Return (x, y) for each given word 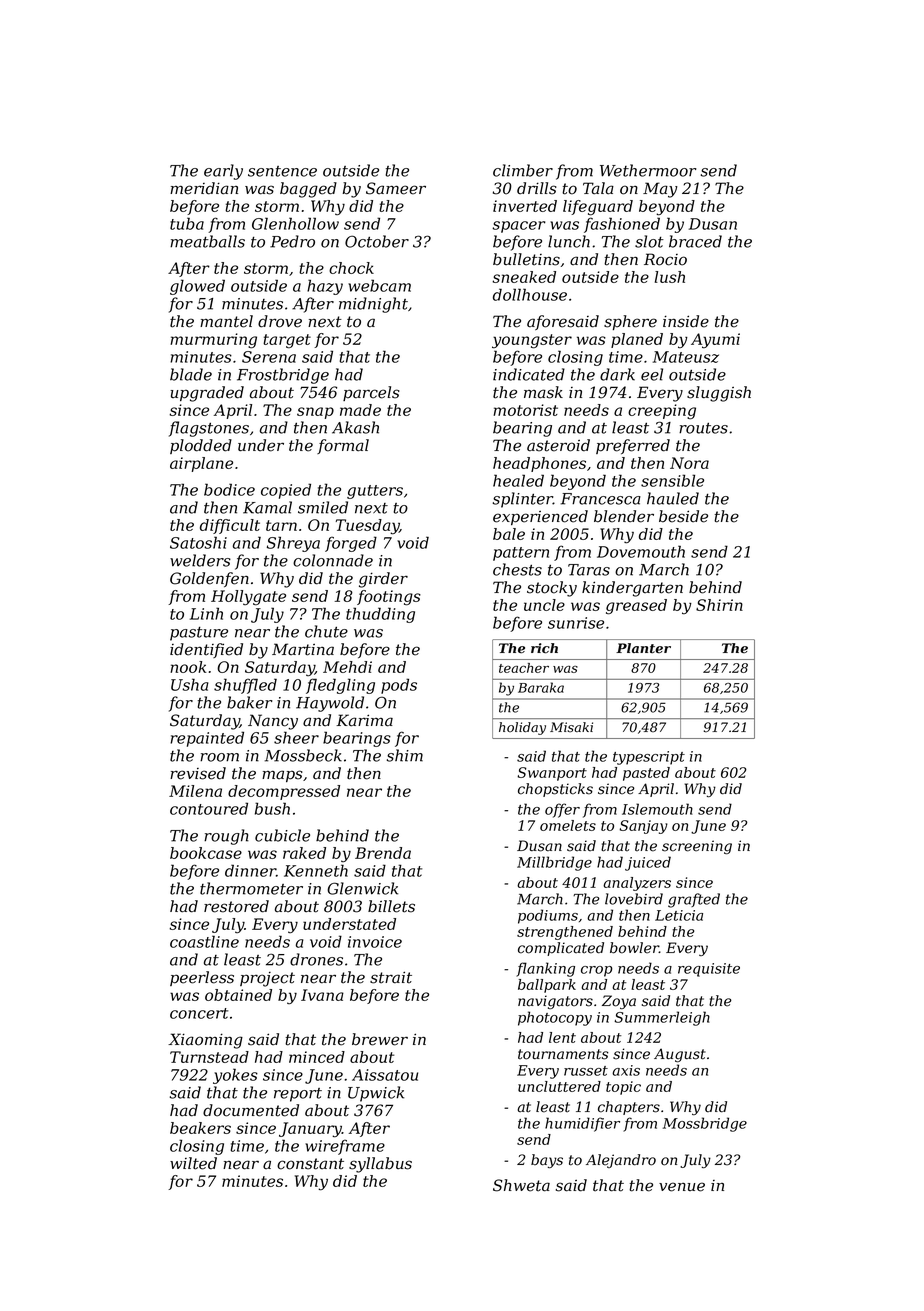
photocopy (555, 1018)
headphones (539, 464)
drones (316, 959)
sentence (282, 171)
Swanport (552, 774)
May (660, 190)
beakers (200, 1128)
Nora (689, 463)
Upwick (376, 1094)
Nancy (273, 722)
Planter (643, 648)
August (680, 1055)
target (287, 341)
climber (523, 170)
